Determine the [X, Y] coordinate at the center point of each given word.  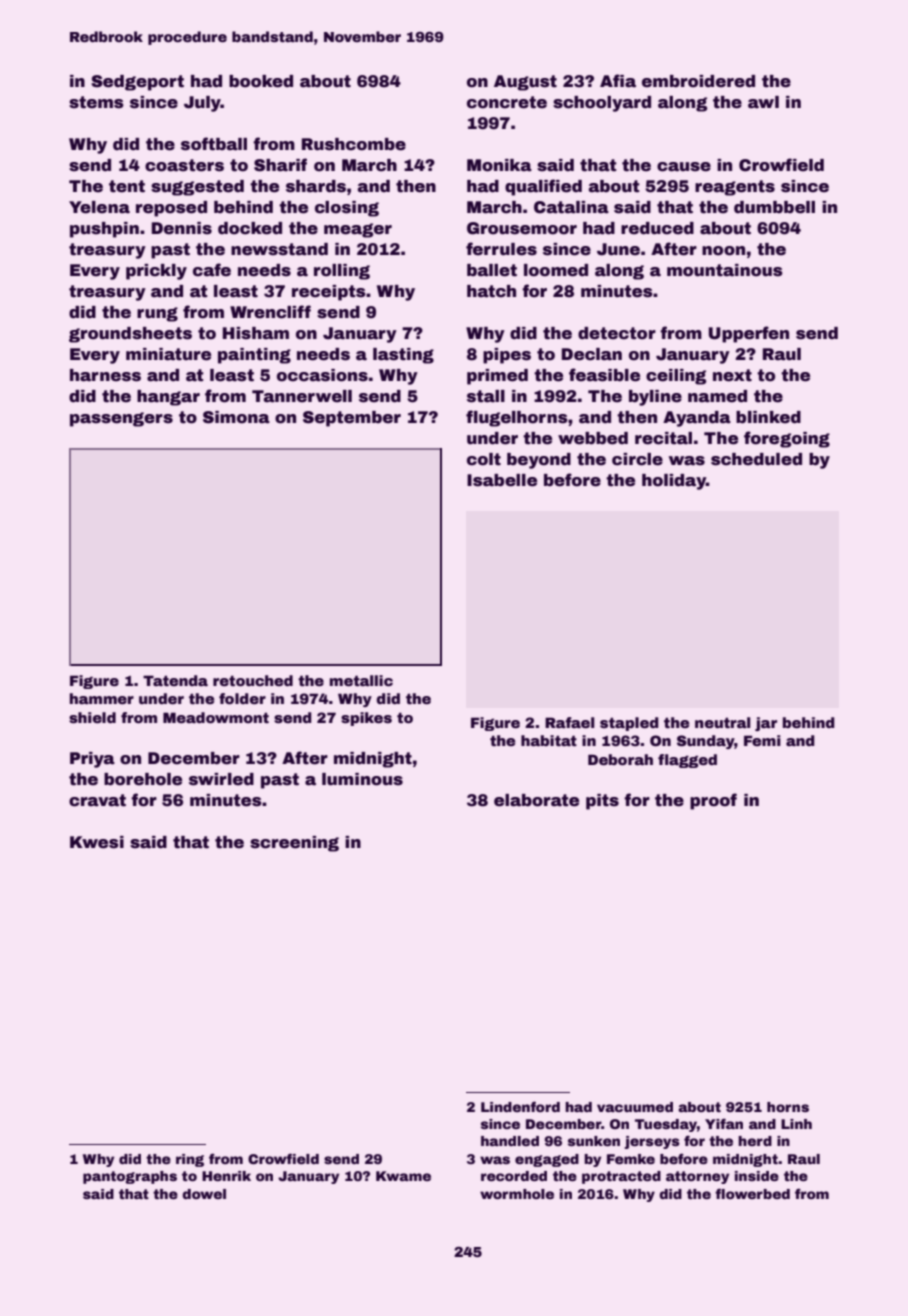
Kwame [403, 1176]
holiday [674, 482]
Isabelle [502, 480]
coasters [184, 165]
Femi [762, 740]
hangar [168, 398]
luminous [362, 779]
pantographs [130, 1177]
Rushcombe [354, 144]
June [618, 249]
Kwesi [97, 842]
